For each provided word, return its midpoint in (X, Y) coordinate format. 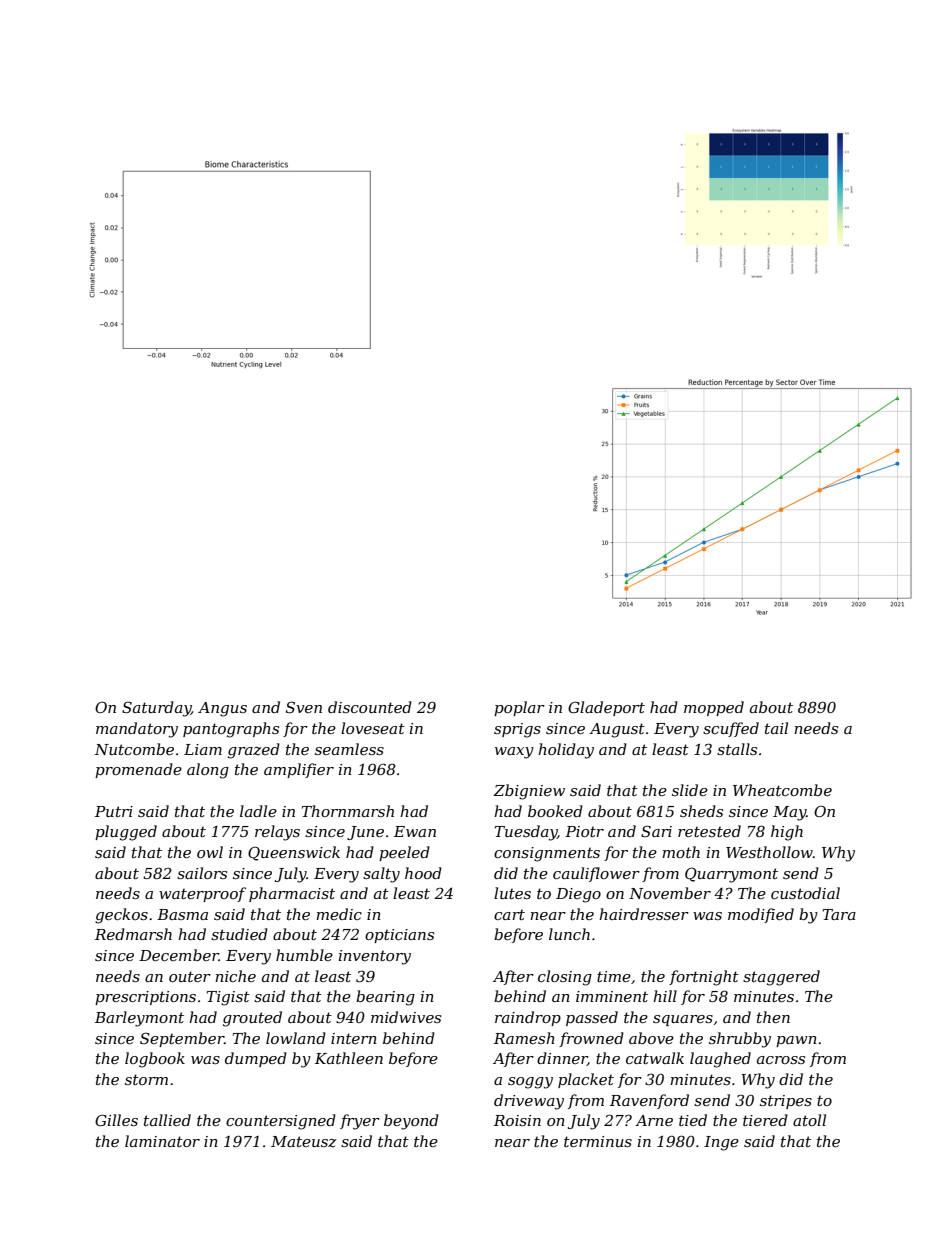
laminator (162, 1141)
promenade (138, 770)
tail (776, 728)
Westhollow (769, 852)
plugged (126, 833)
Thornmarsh (348, 811)
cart (509, 914)
